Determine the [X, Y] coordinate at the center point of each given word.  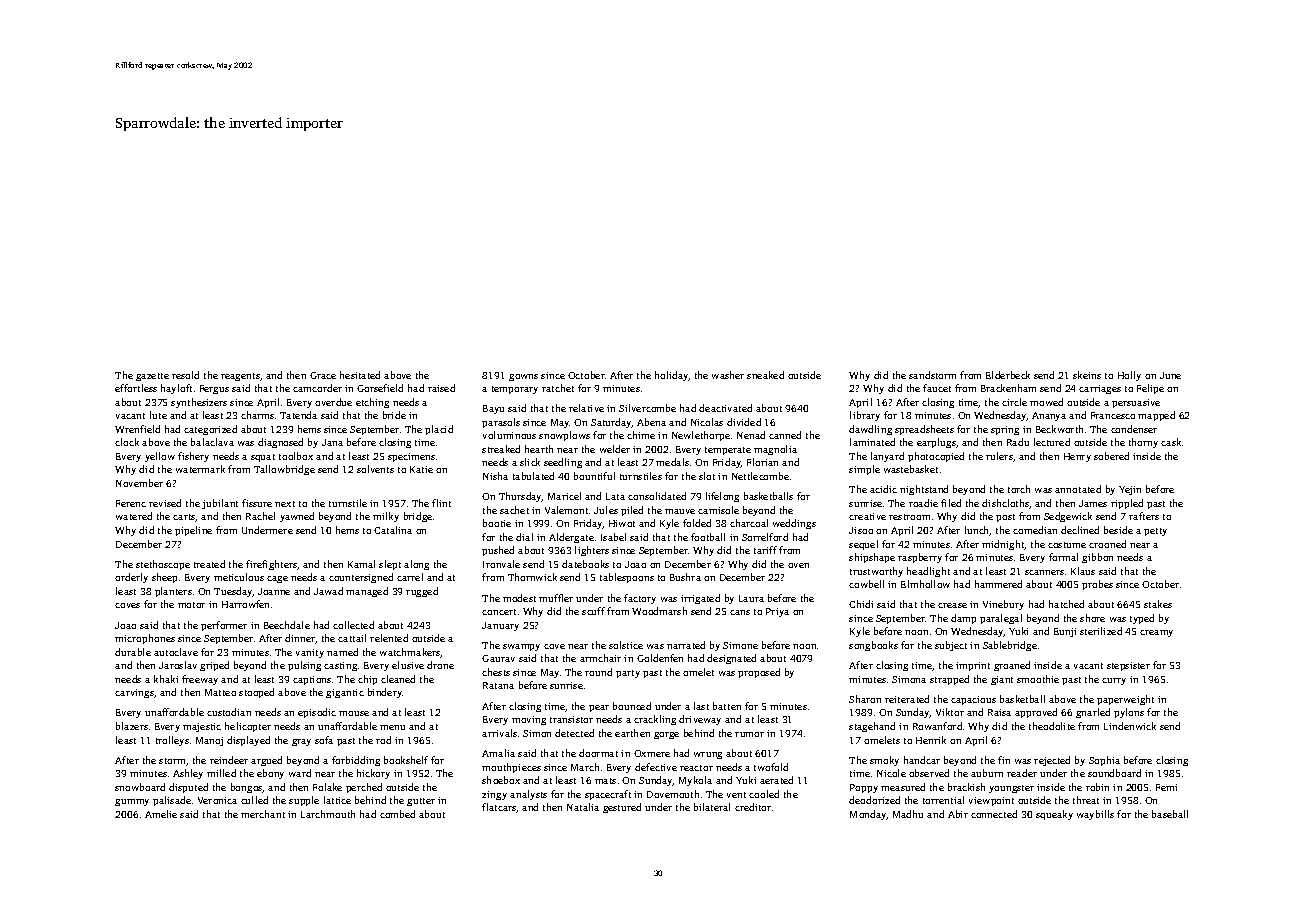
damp [963, 619]
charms [257, 415]
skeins [1087, 375]
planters [173, 592]
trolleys [172, 741]
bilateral [712, 807]
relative [586, 408]
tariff [765, 550]
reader [1022, 773]
